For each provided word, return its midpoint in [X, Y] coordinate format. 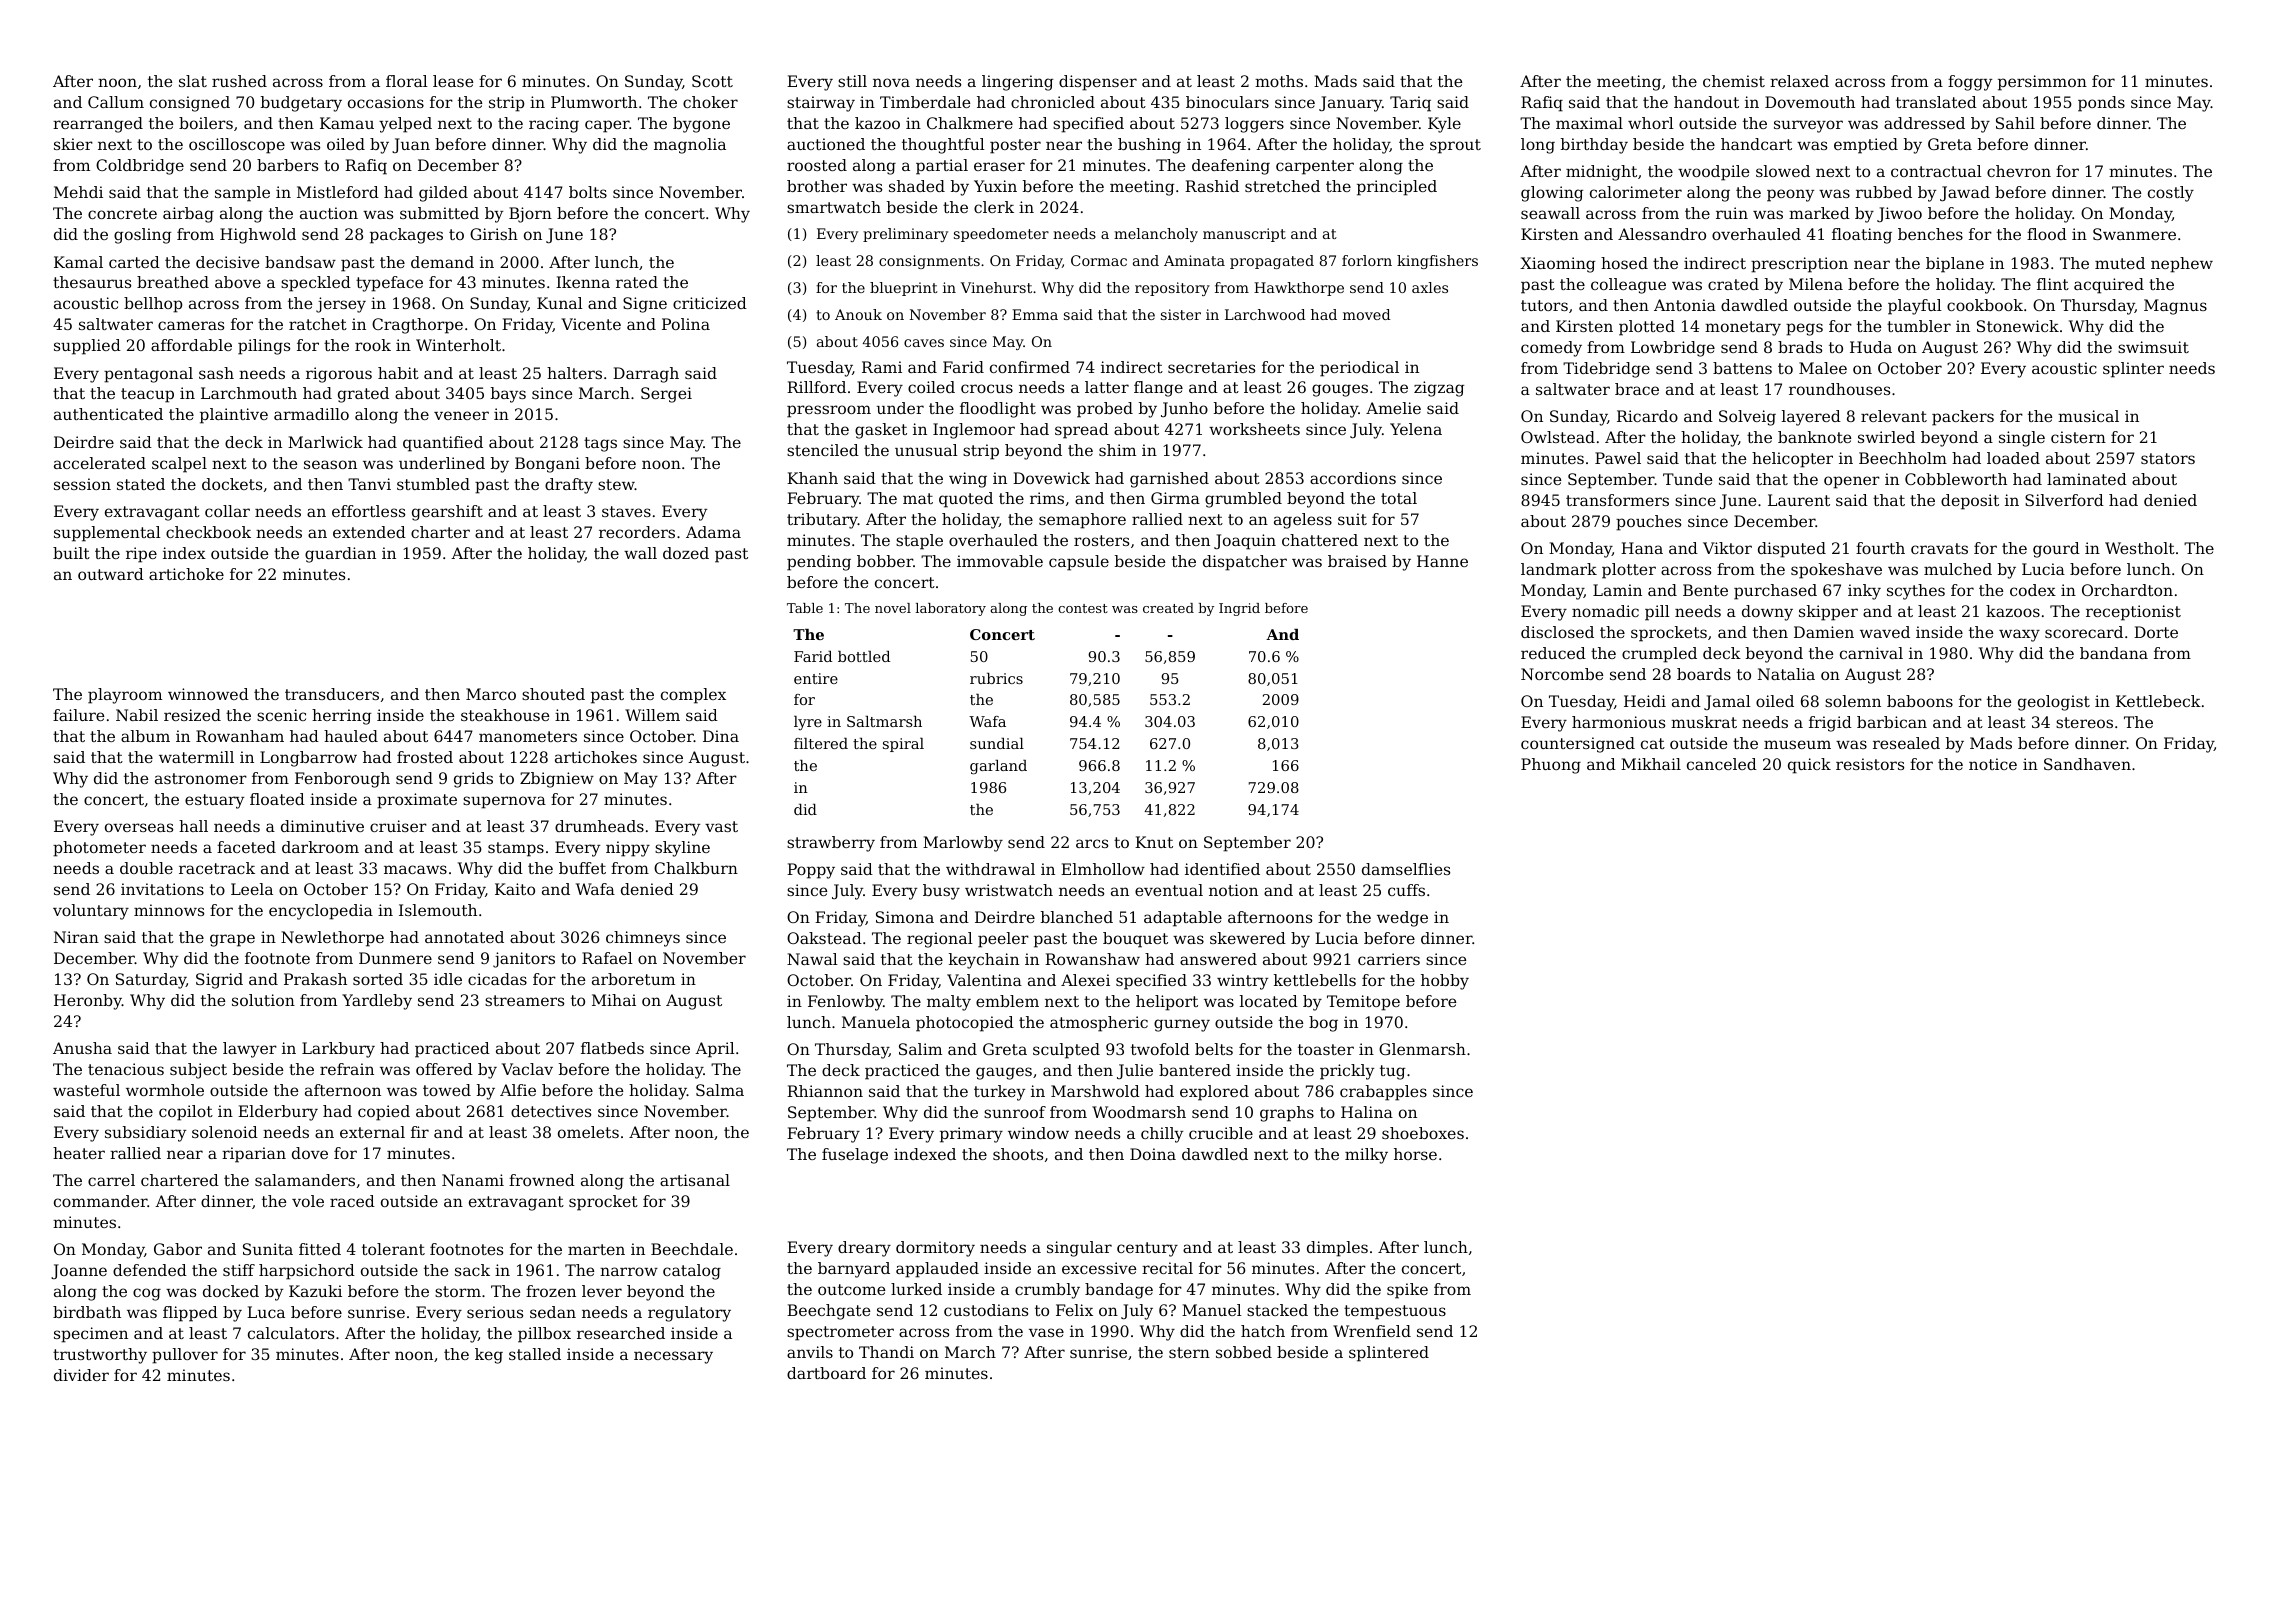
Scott [712, 81]
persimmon [2042, 83]
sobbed [1244, 1352]
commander [101, 1201]
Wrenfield [1372, 1331]
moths [1279, 81]
